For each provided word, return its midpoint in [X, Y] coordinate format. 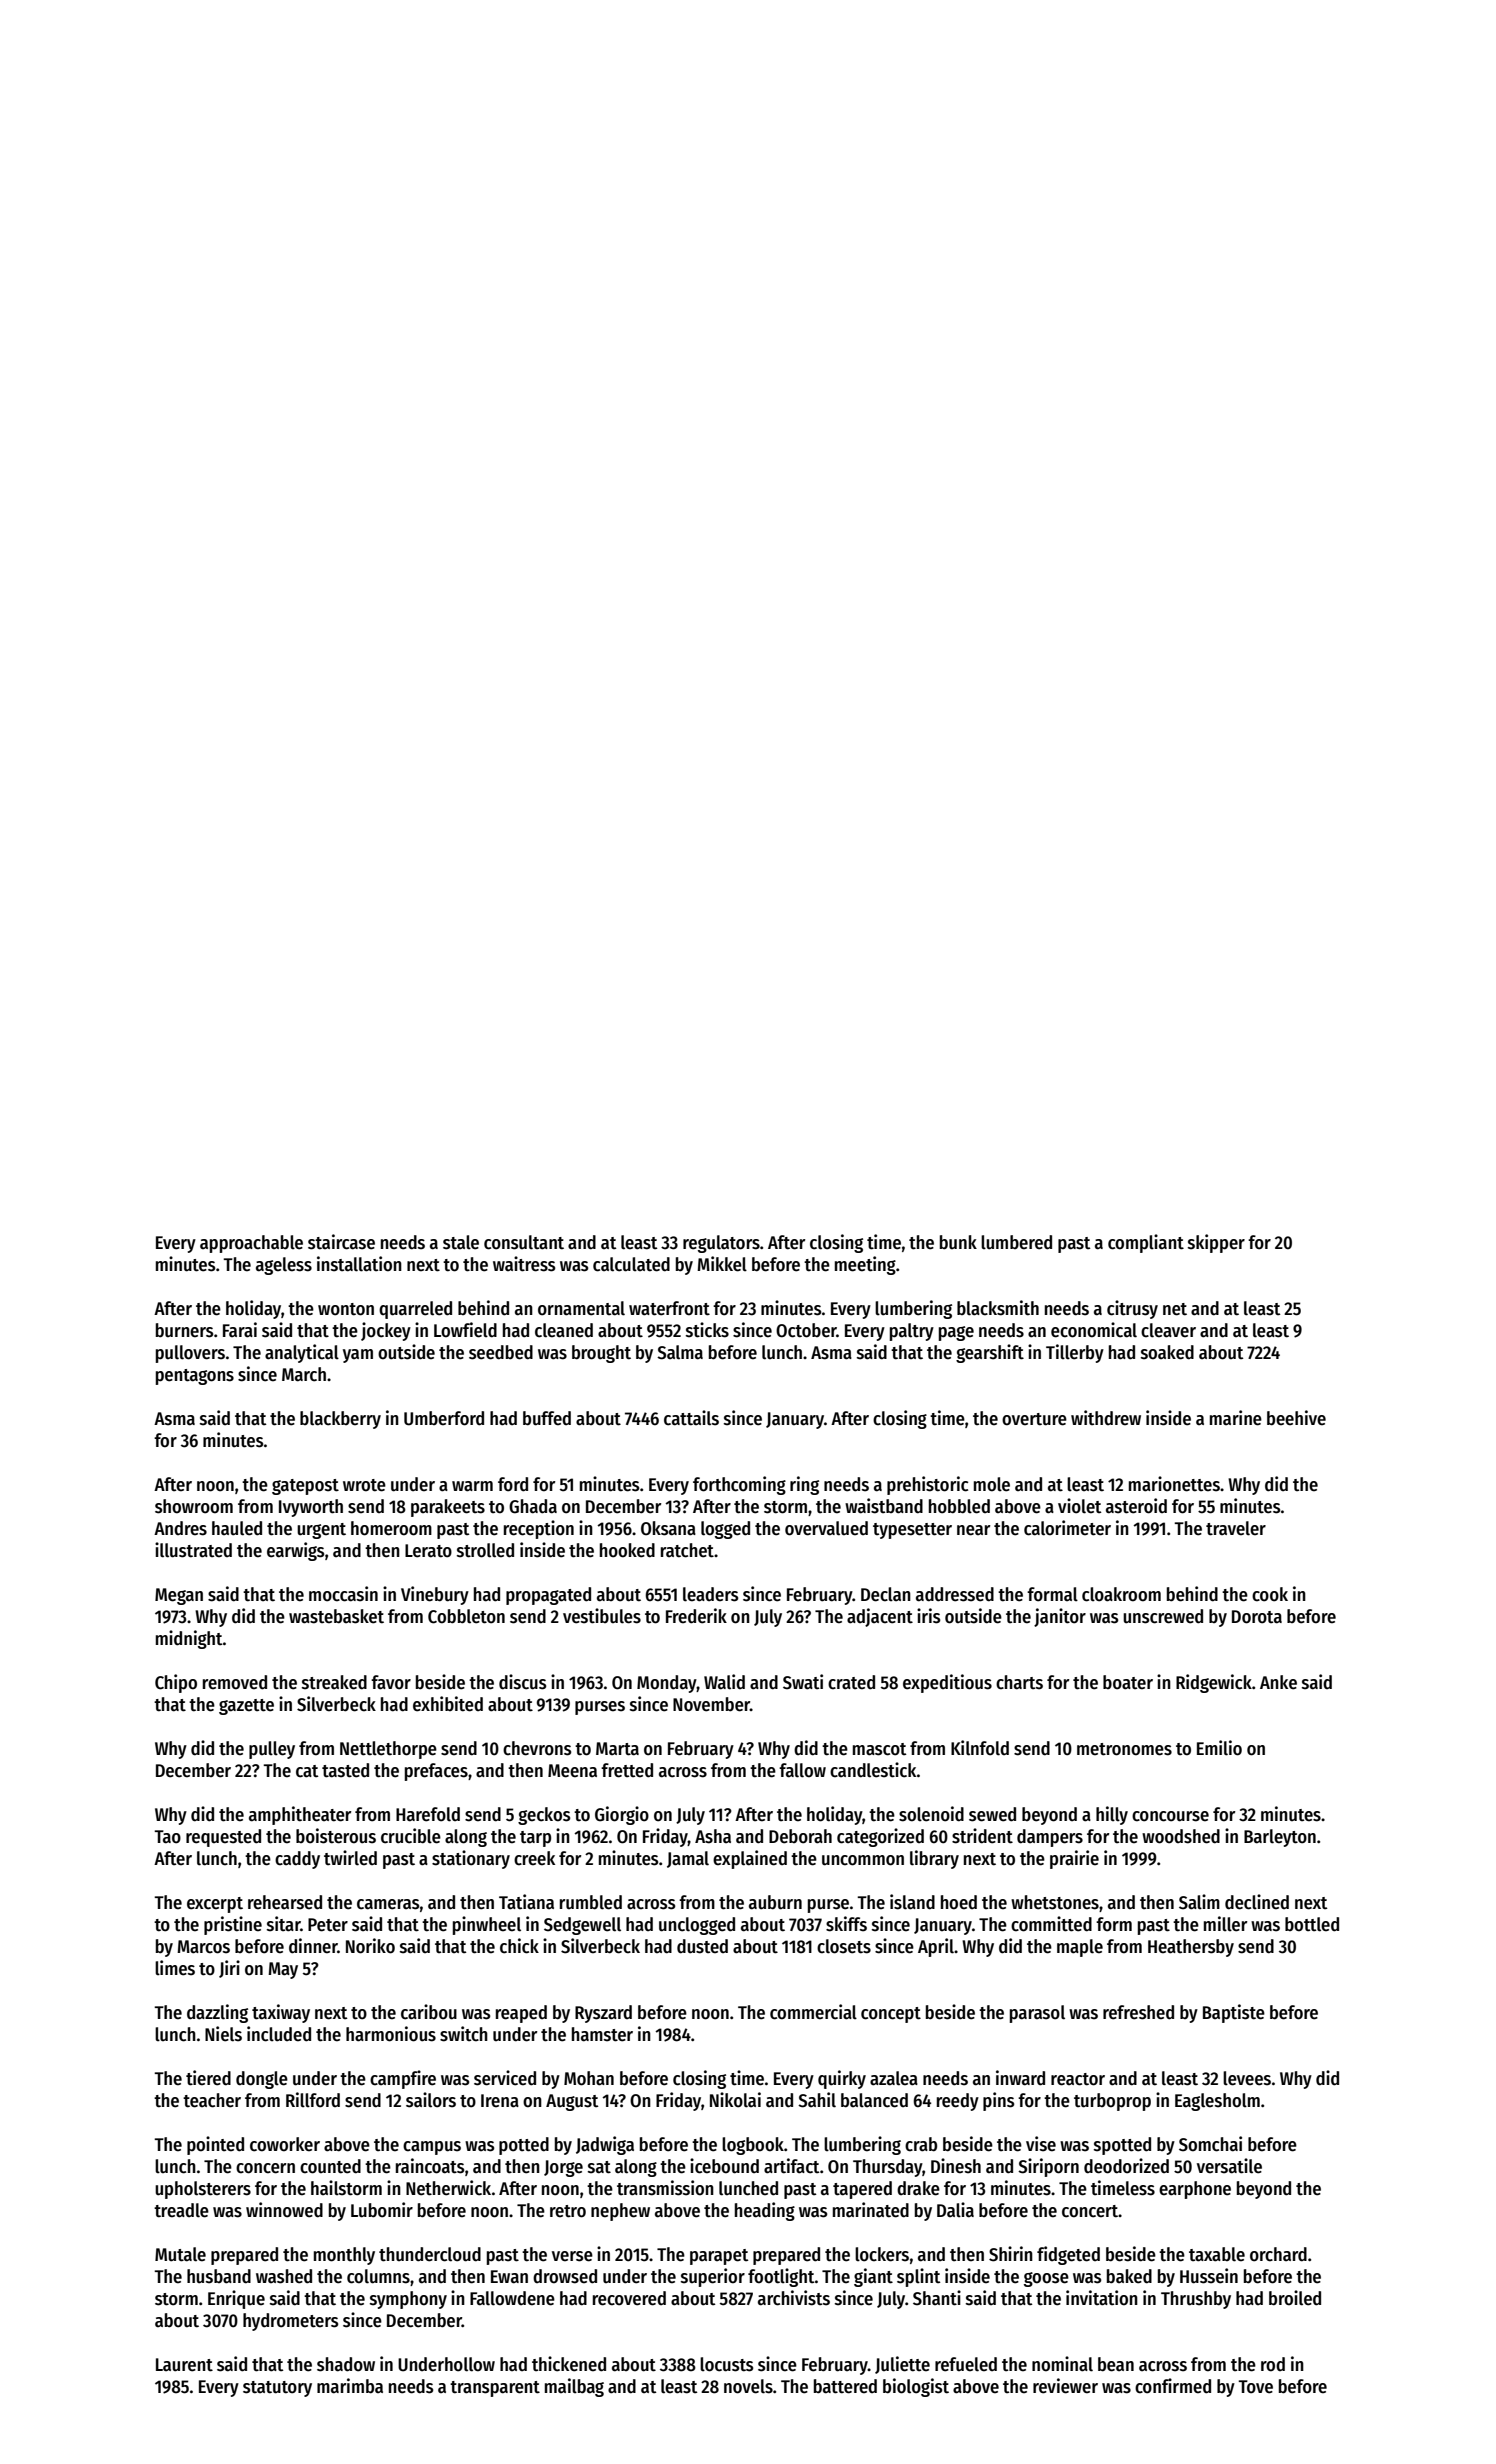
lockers [882, 2254]
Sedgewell [582, 1926]
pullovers [190, 1354]
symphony [408, 2300]
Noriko [370, 1946]
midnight [189, 1639]
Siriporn [1048, 2167]
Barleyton [1280, 1838]
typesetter [912, 1531]
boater [1128, 1682]
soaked [1167, 1352]
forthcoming [739, 1485]
